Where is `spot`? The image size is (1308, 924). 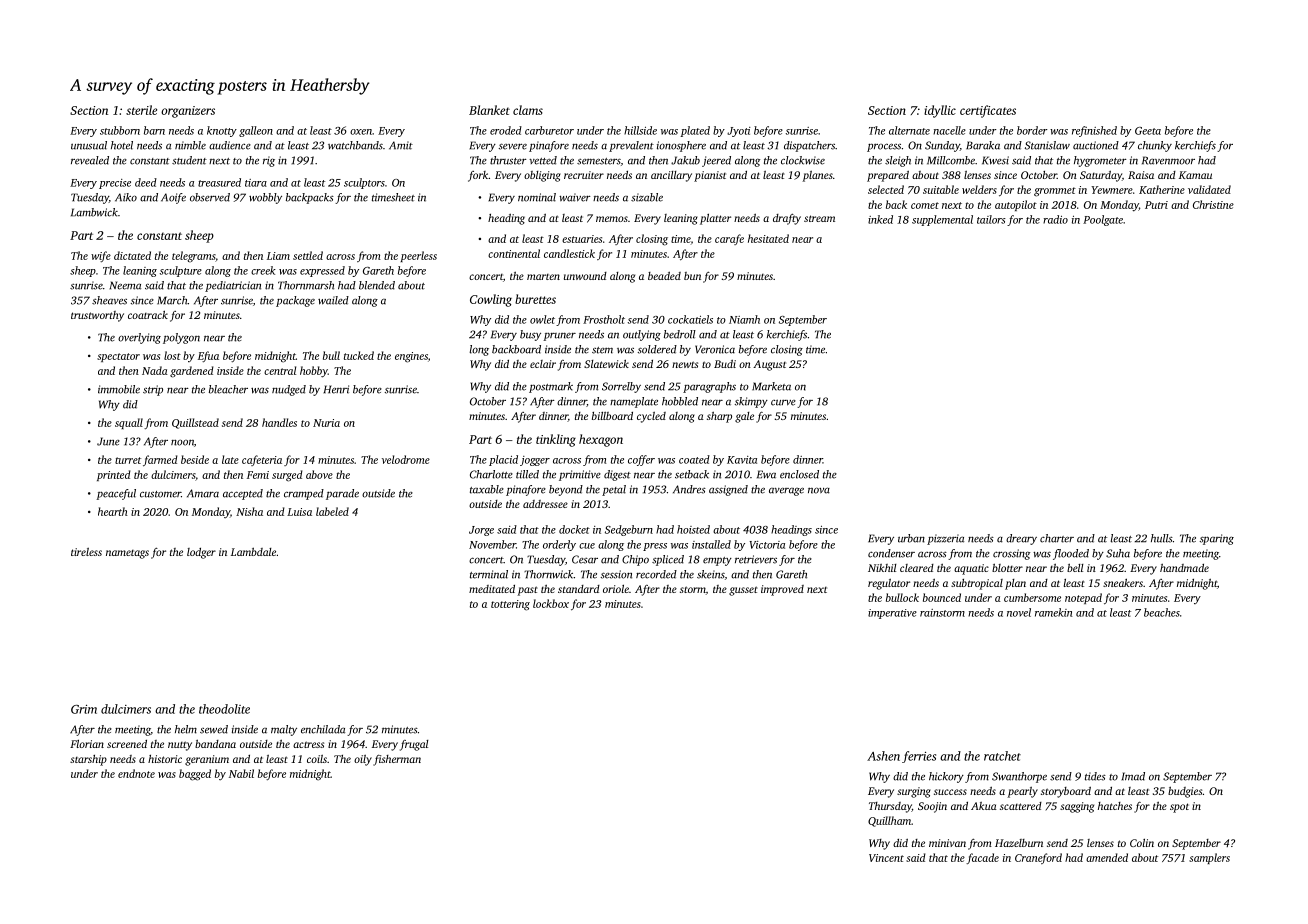 spot is located at coordinates (1179, 808).
